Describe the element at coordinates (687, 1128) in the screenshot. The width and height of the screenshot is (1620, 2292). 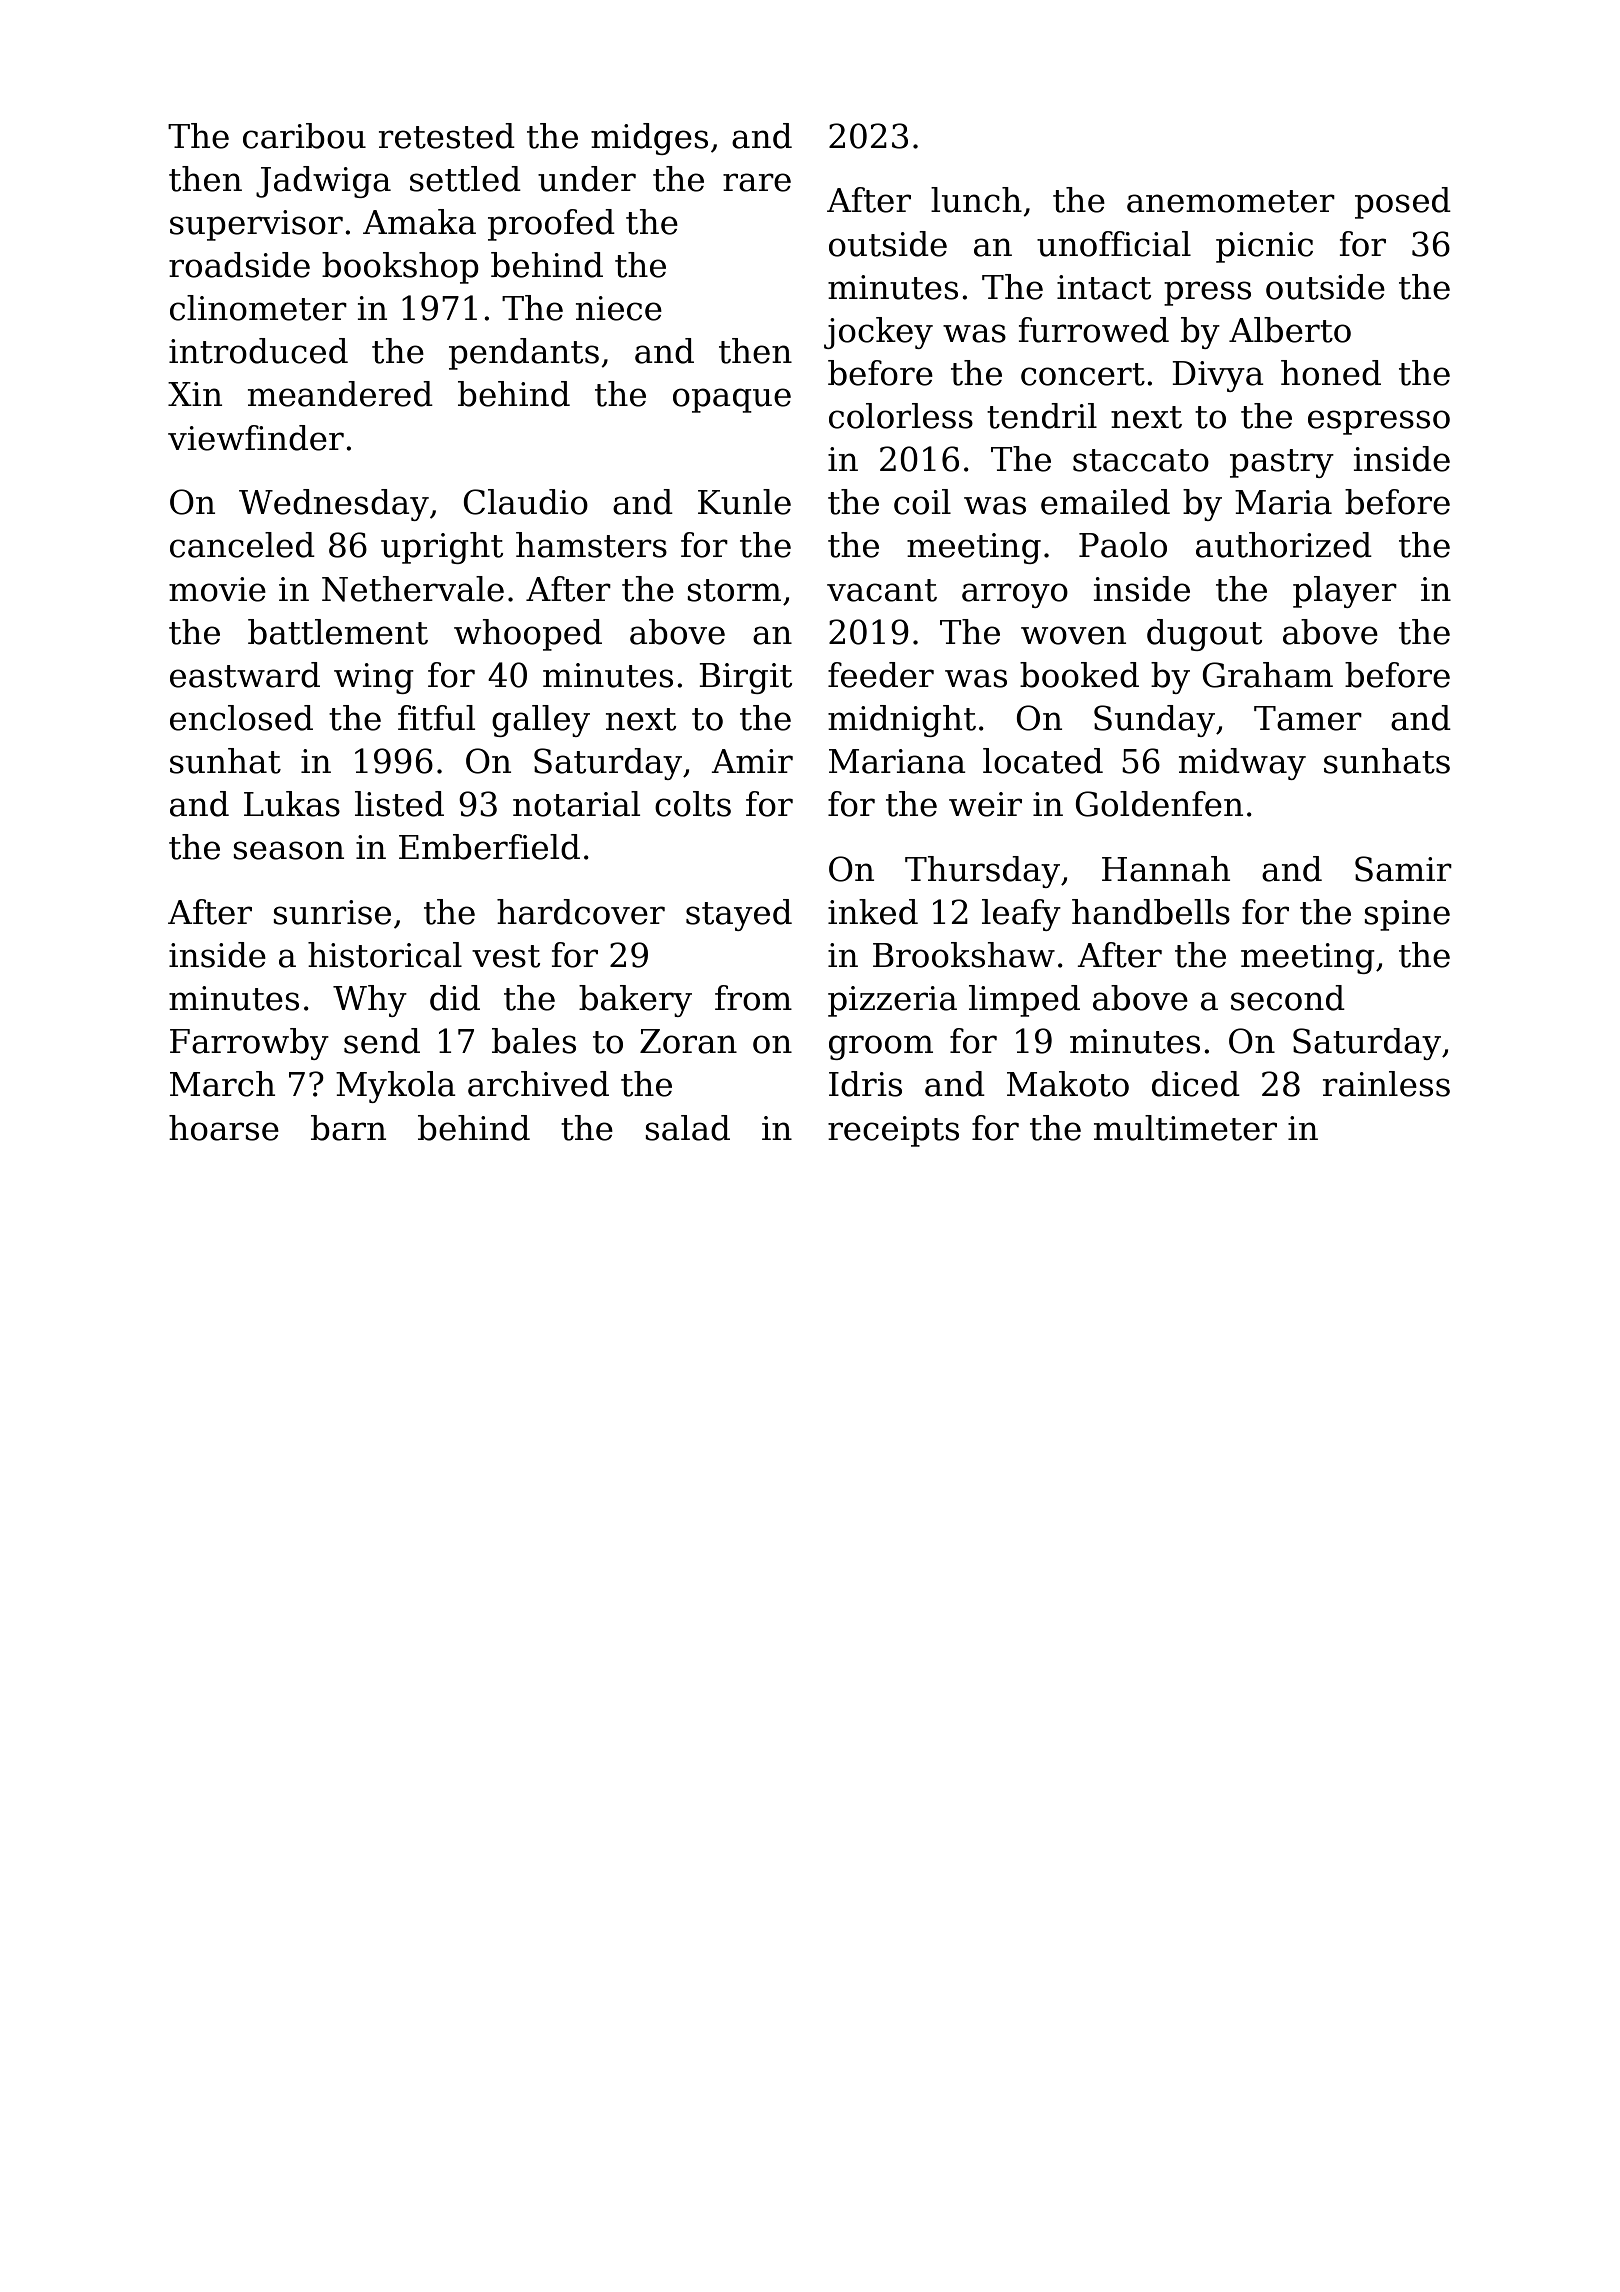
I see `salad` at that location.
